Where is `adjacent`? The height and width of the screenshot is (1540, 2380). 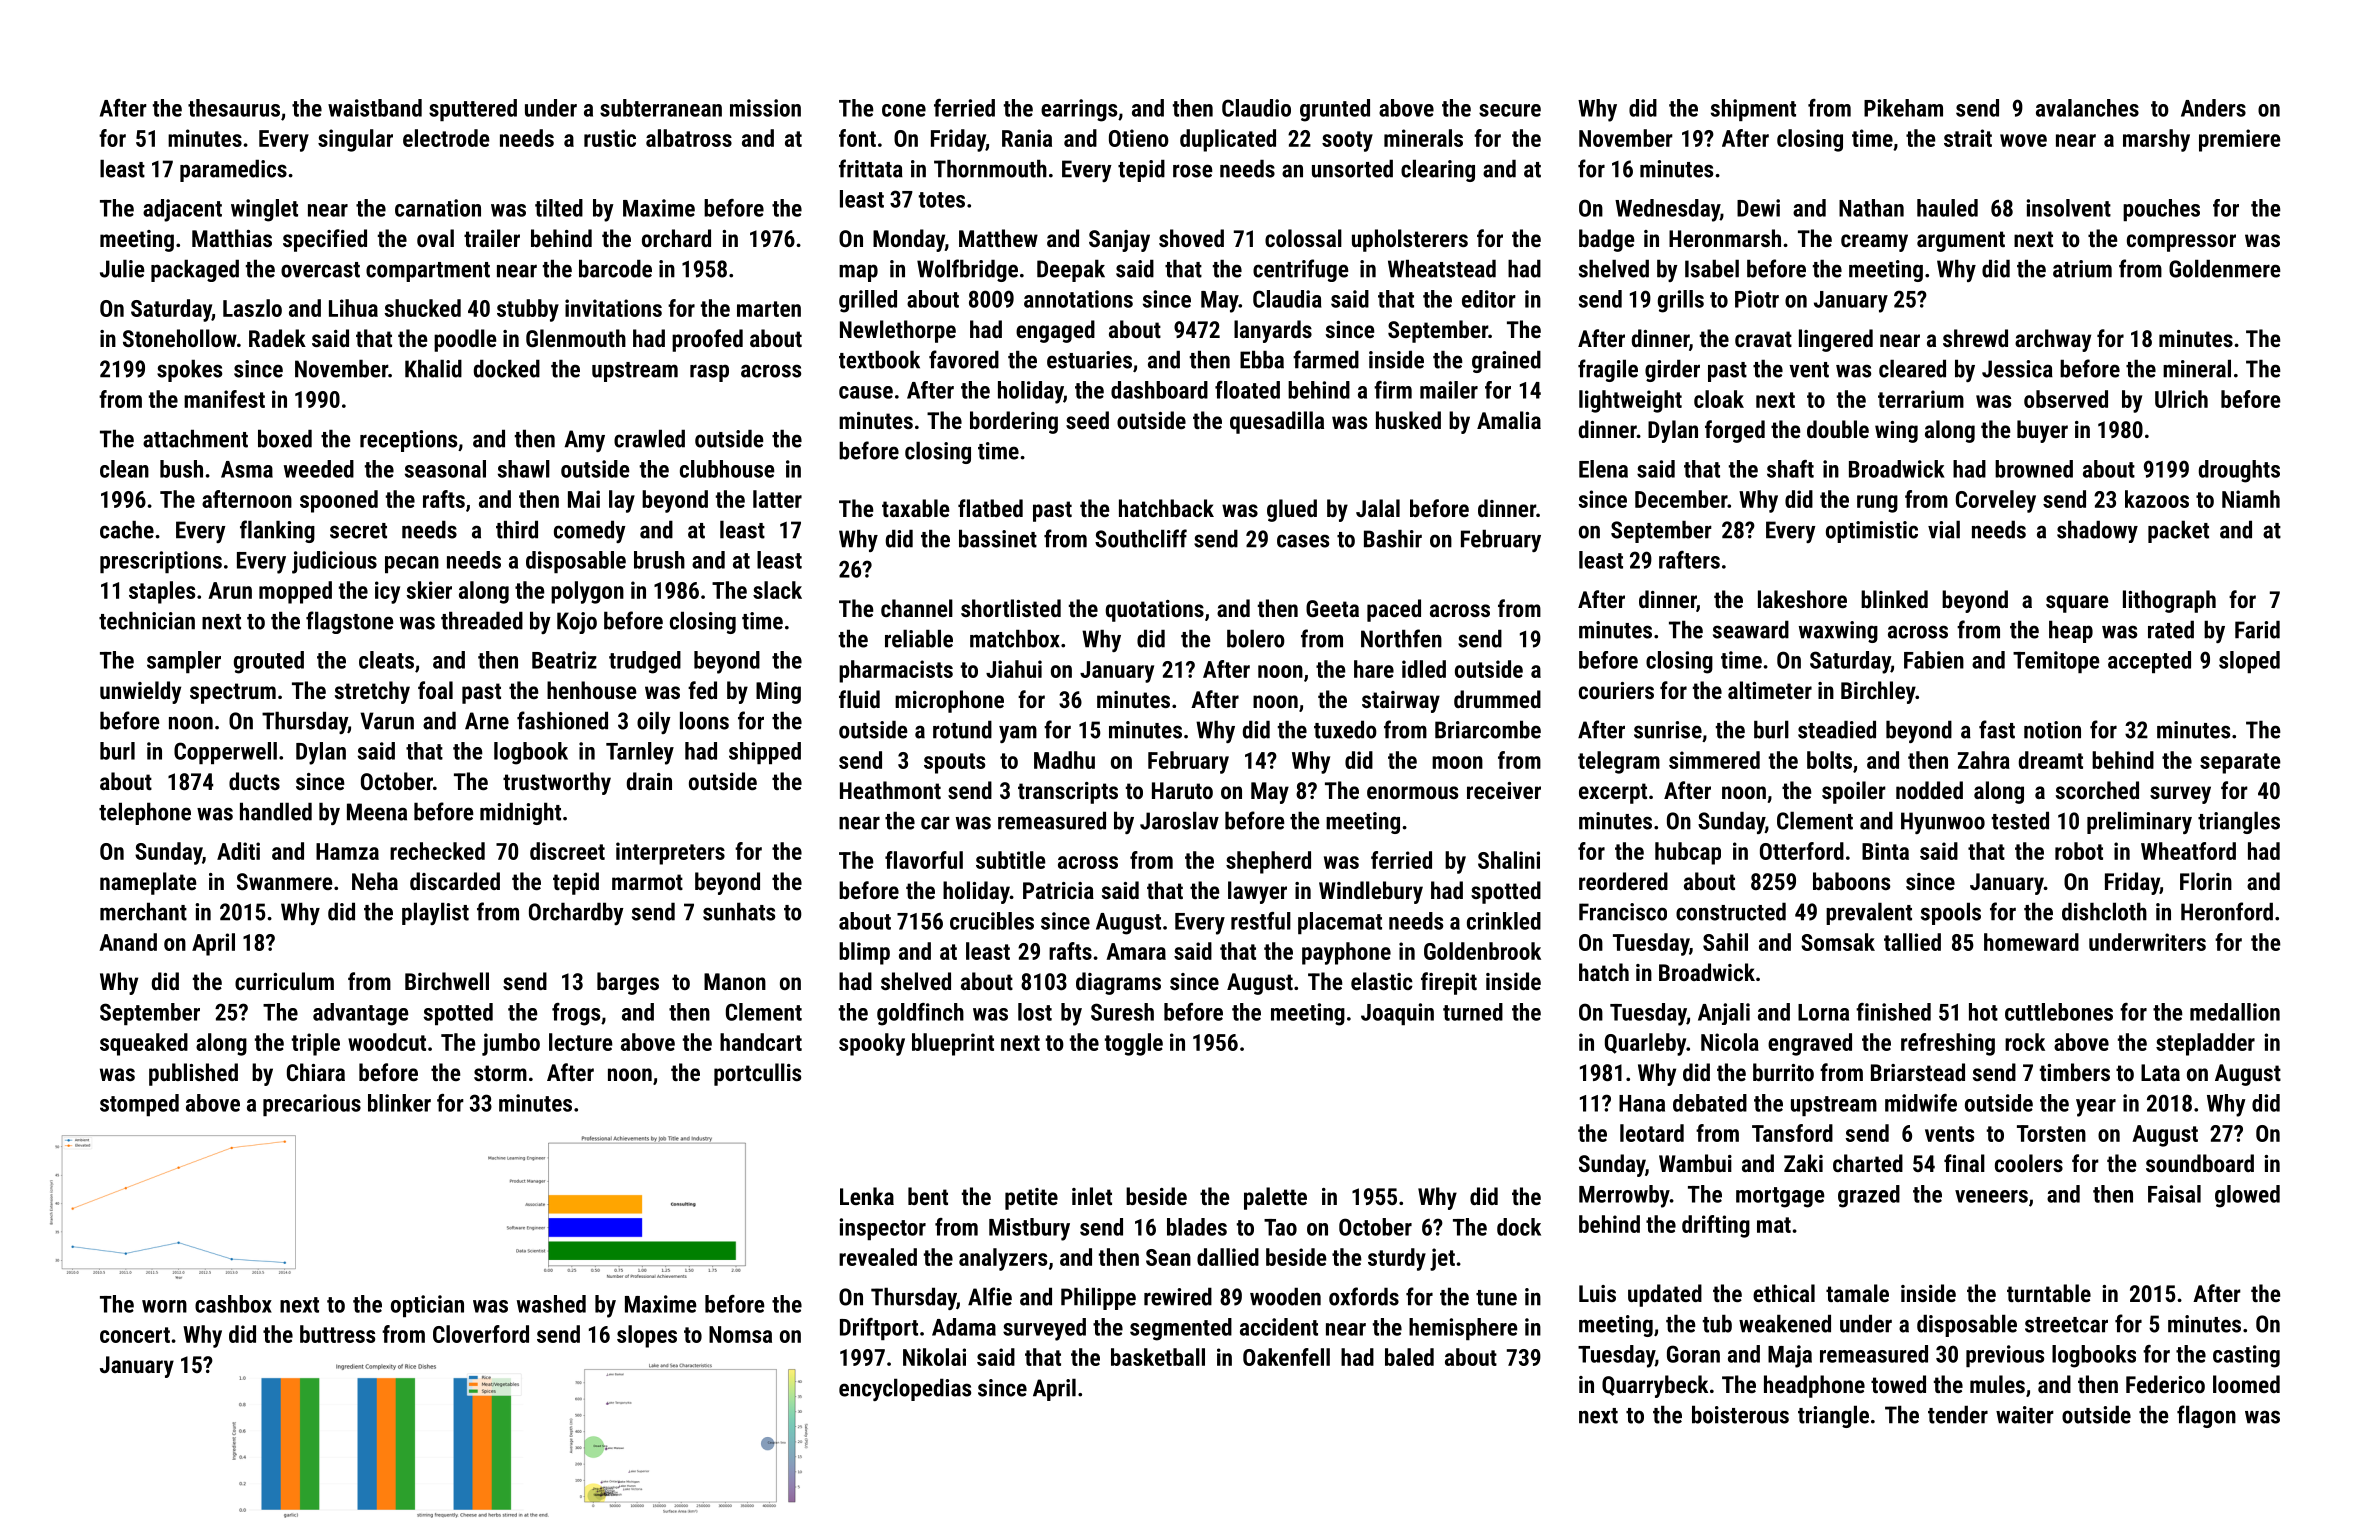
adjacent is located at coordinates (182, 210).
